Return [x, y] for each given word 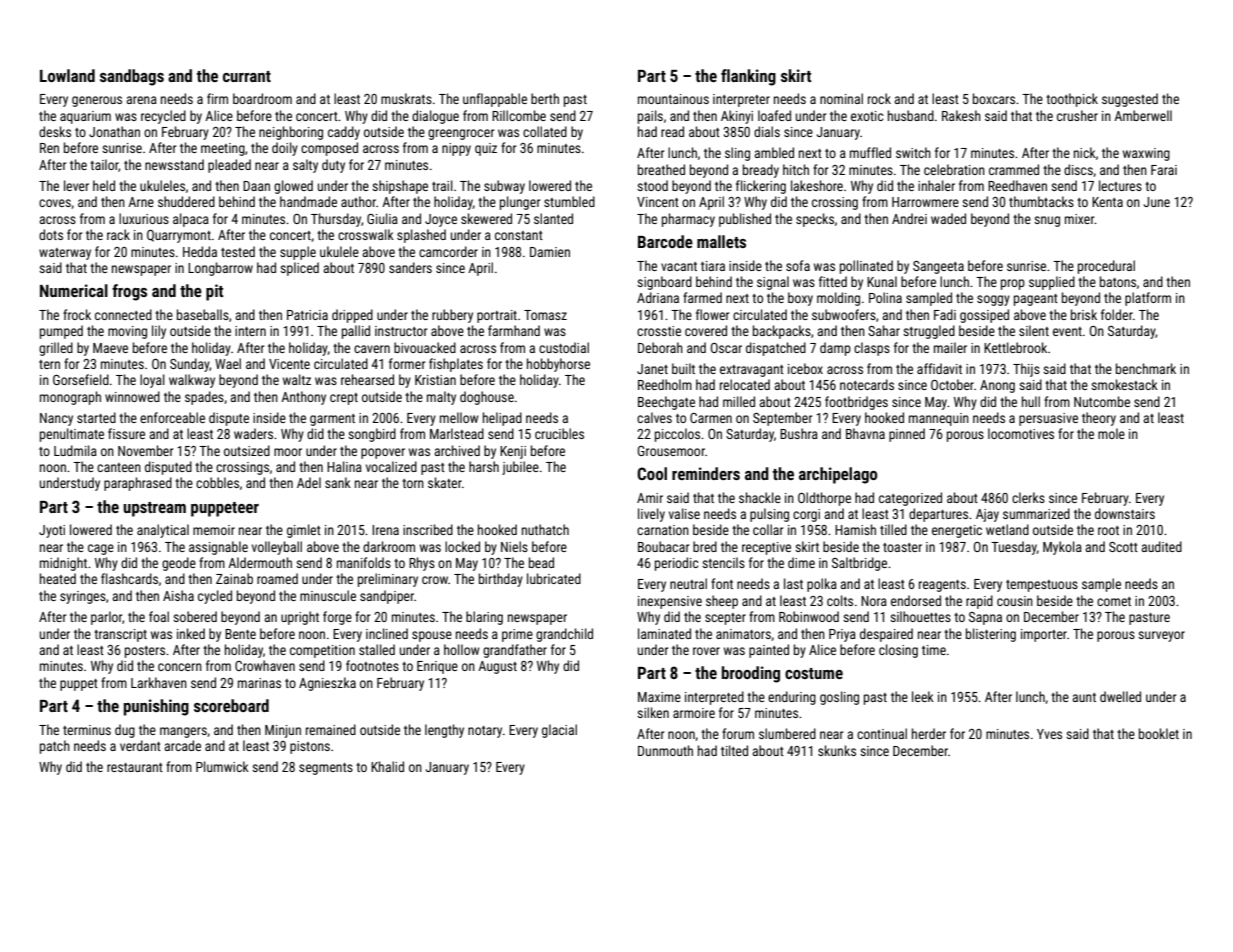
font [722, 583]
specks [815, 220]
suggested [1130, 100]
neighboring [291, 133]
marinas [259, 683]
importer [1044, 635]
